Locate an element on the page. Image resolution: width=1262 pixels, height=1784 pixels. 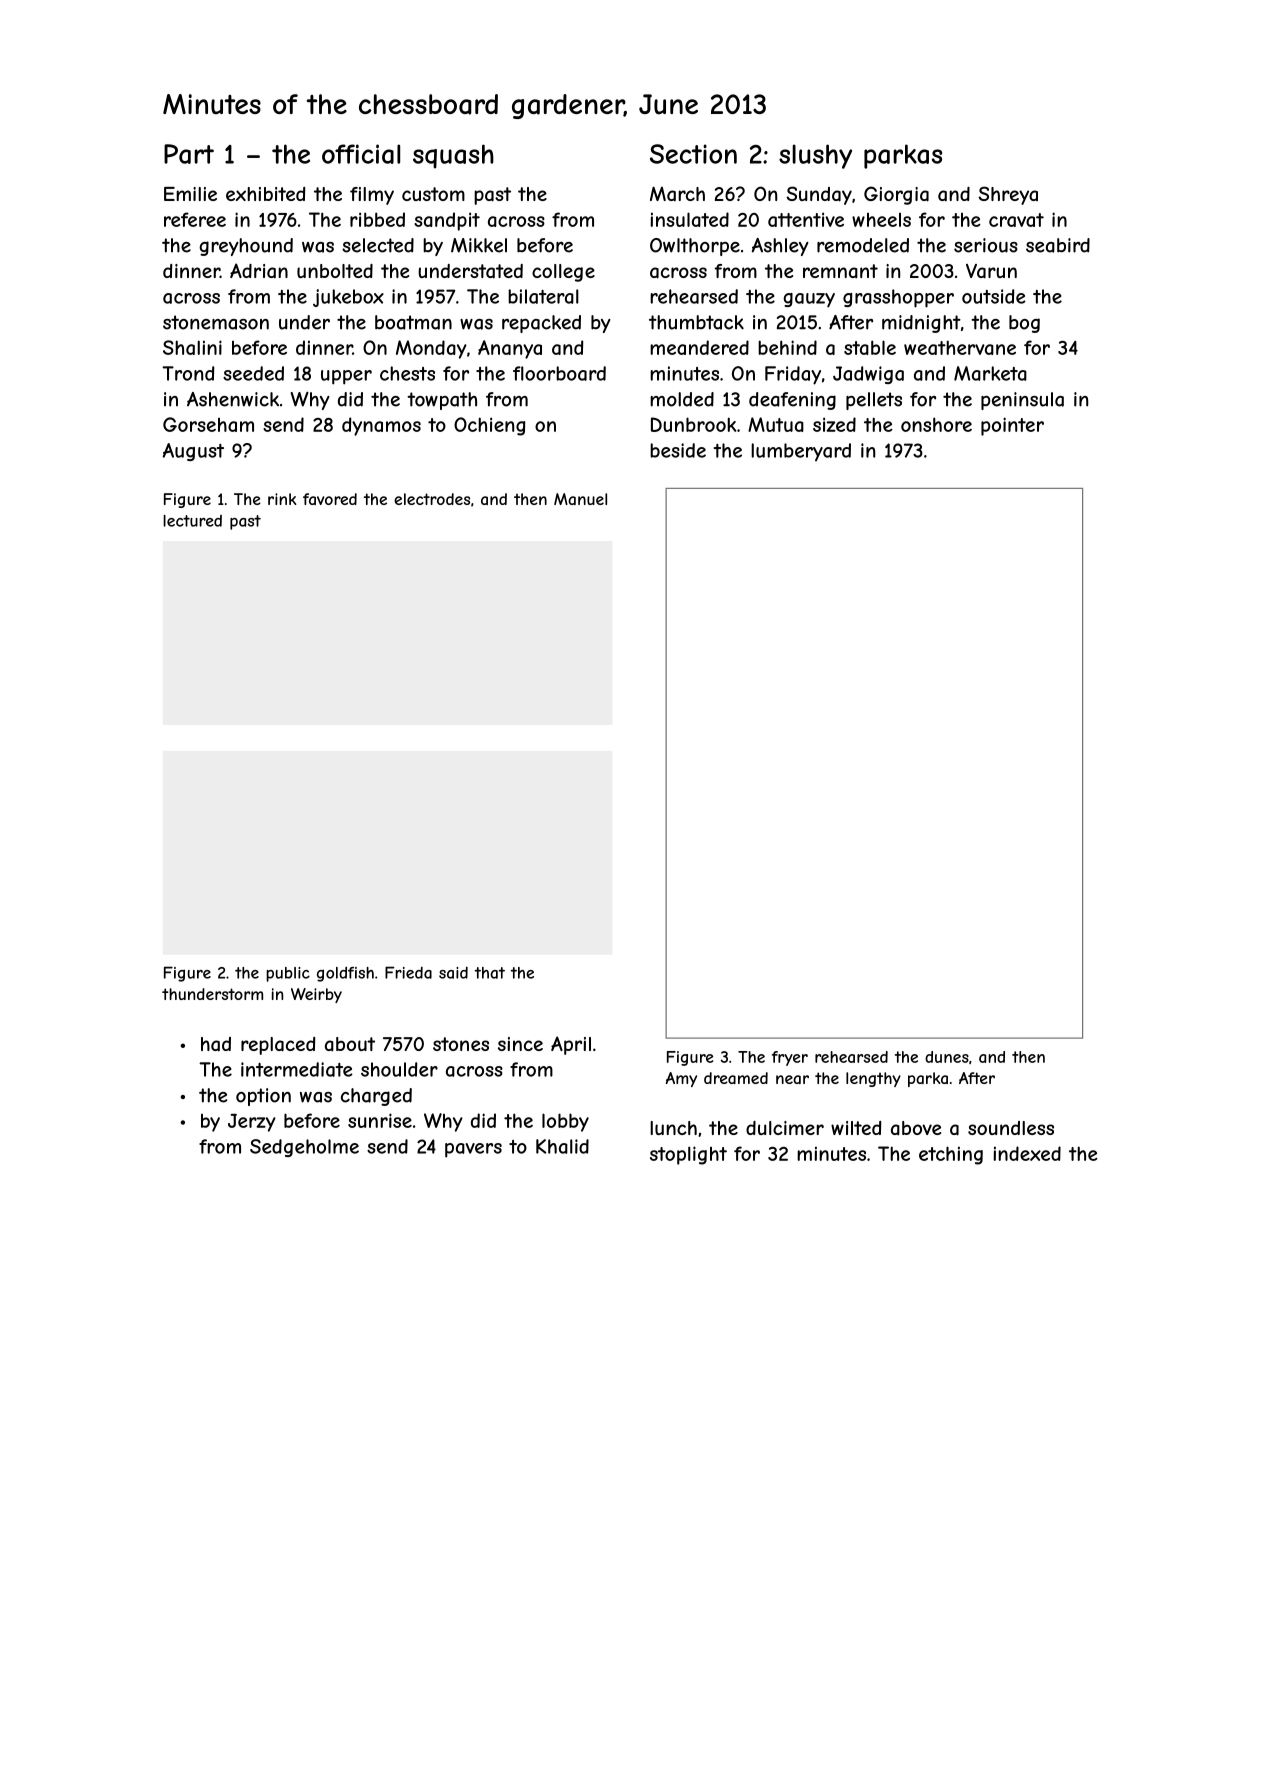
molded is located at coordinates (682, 399).
